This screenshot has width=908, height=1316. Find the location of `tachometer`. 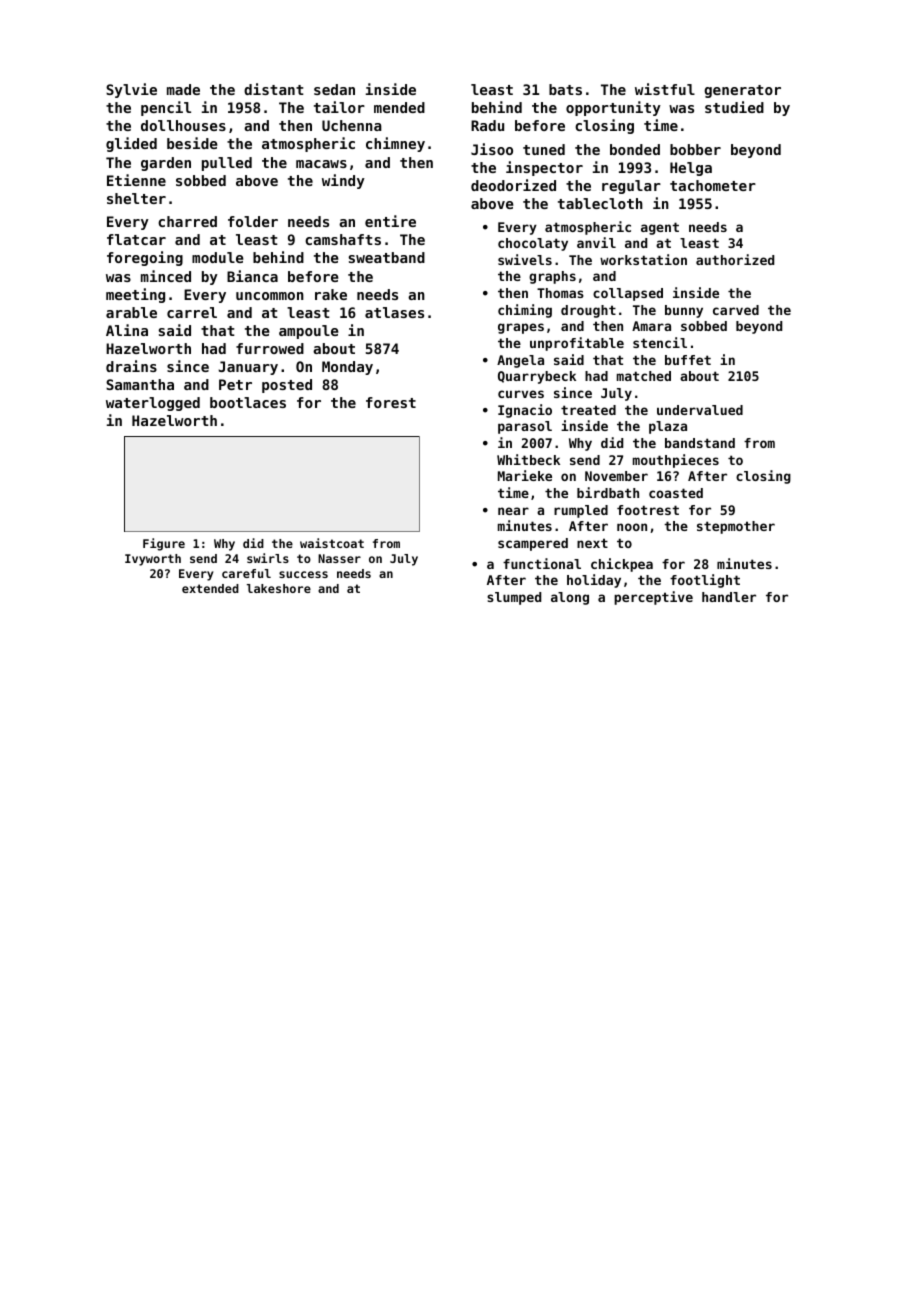

tachometer is located at coordinates (713, 185).
